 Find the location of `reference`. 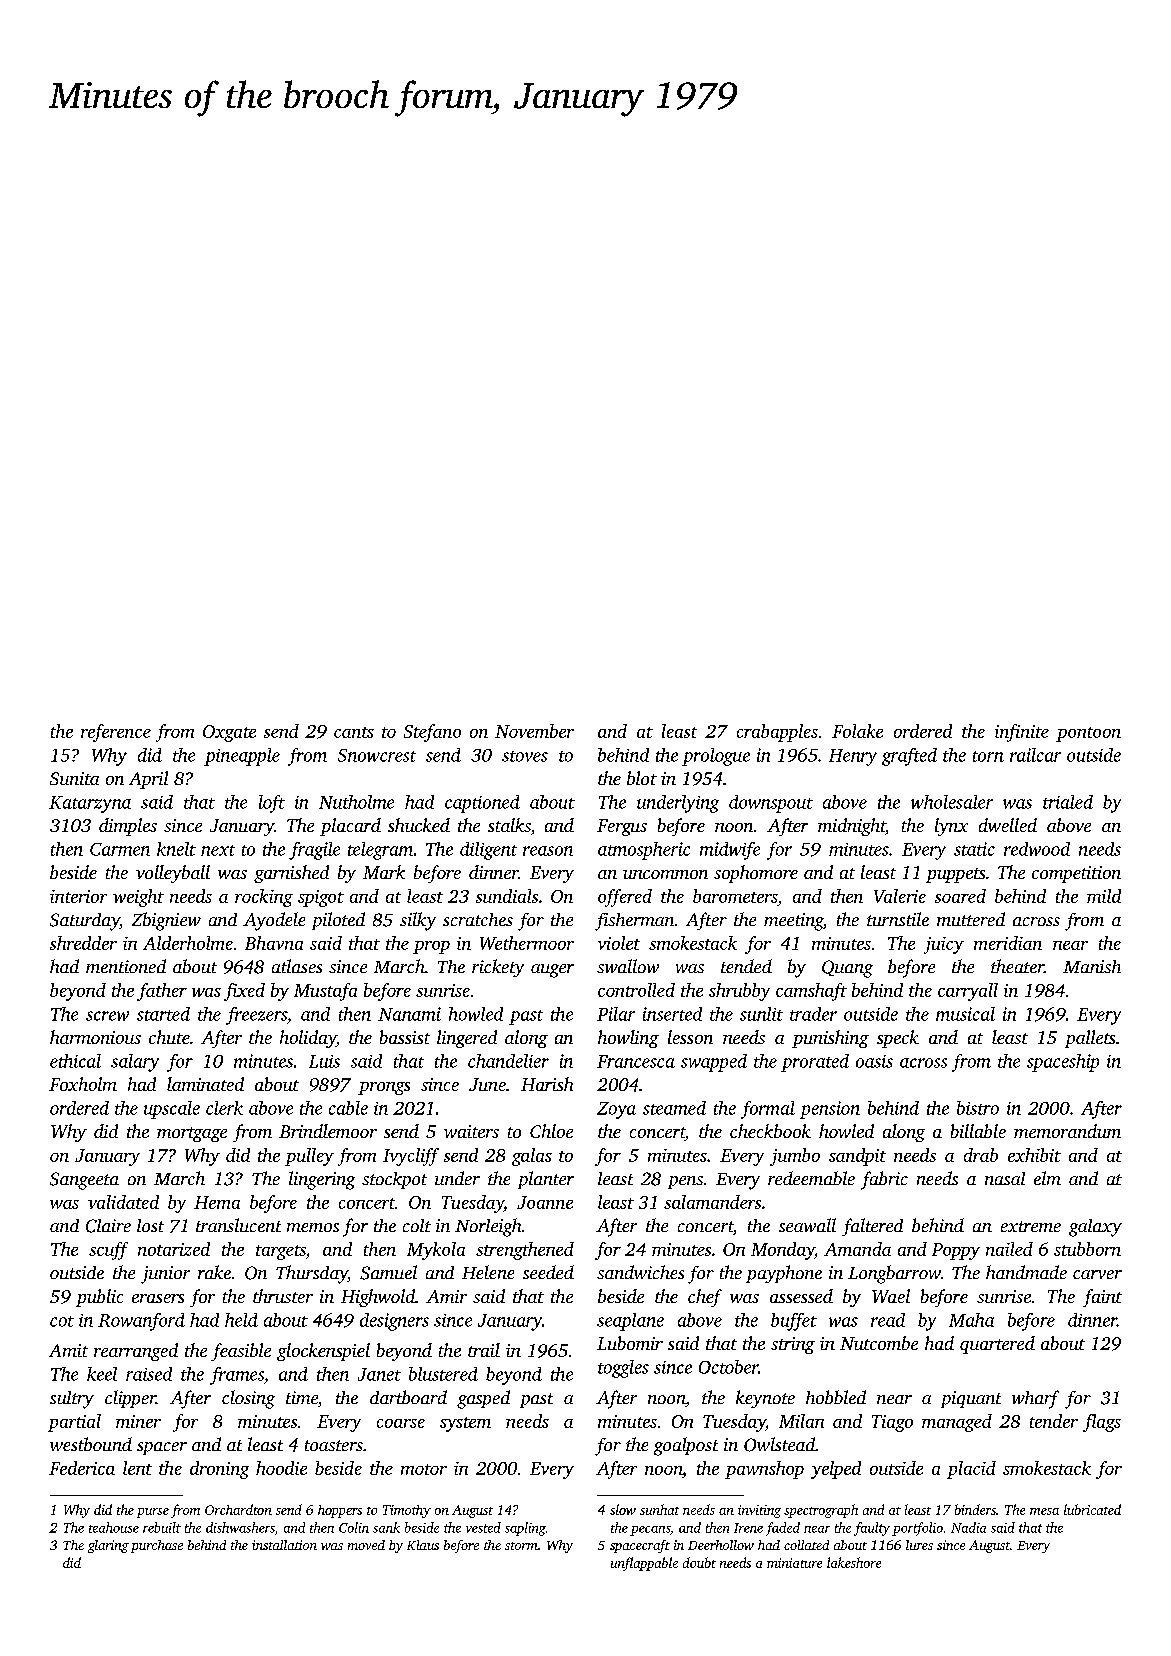

reference is located at coordinates (116, 733).
